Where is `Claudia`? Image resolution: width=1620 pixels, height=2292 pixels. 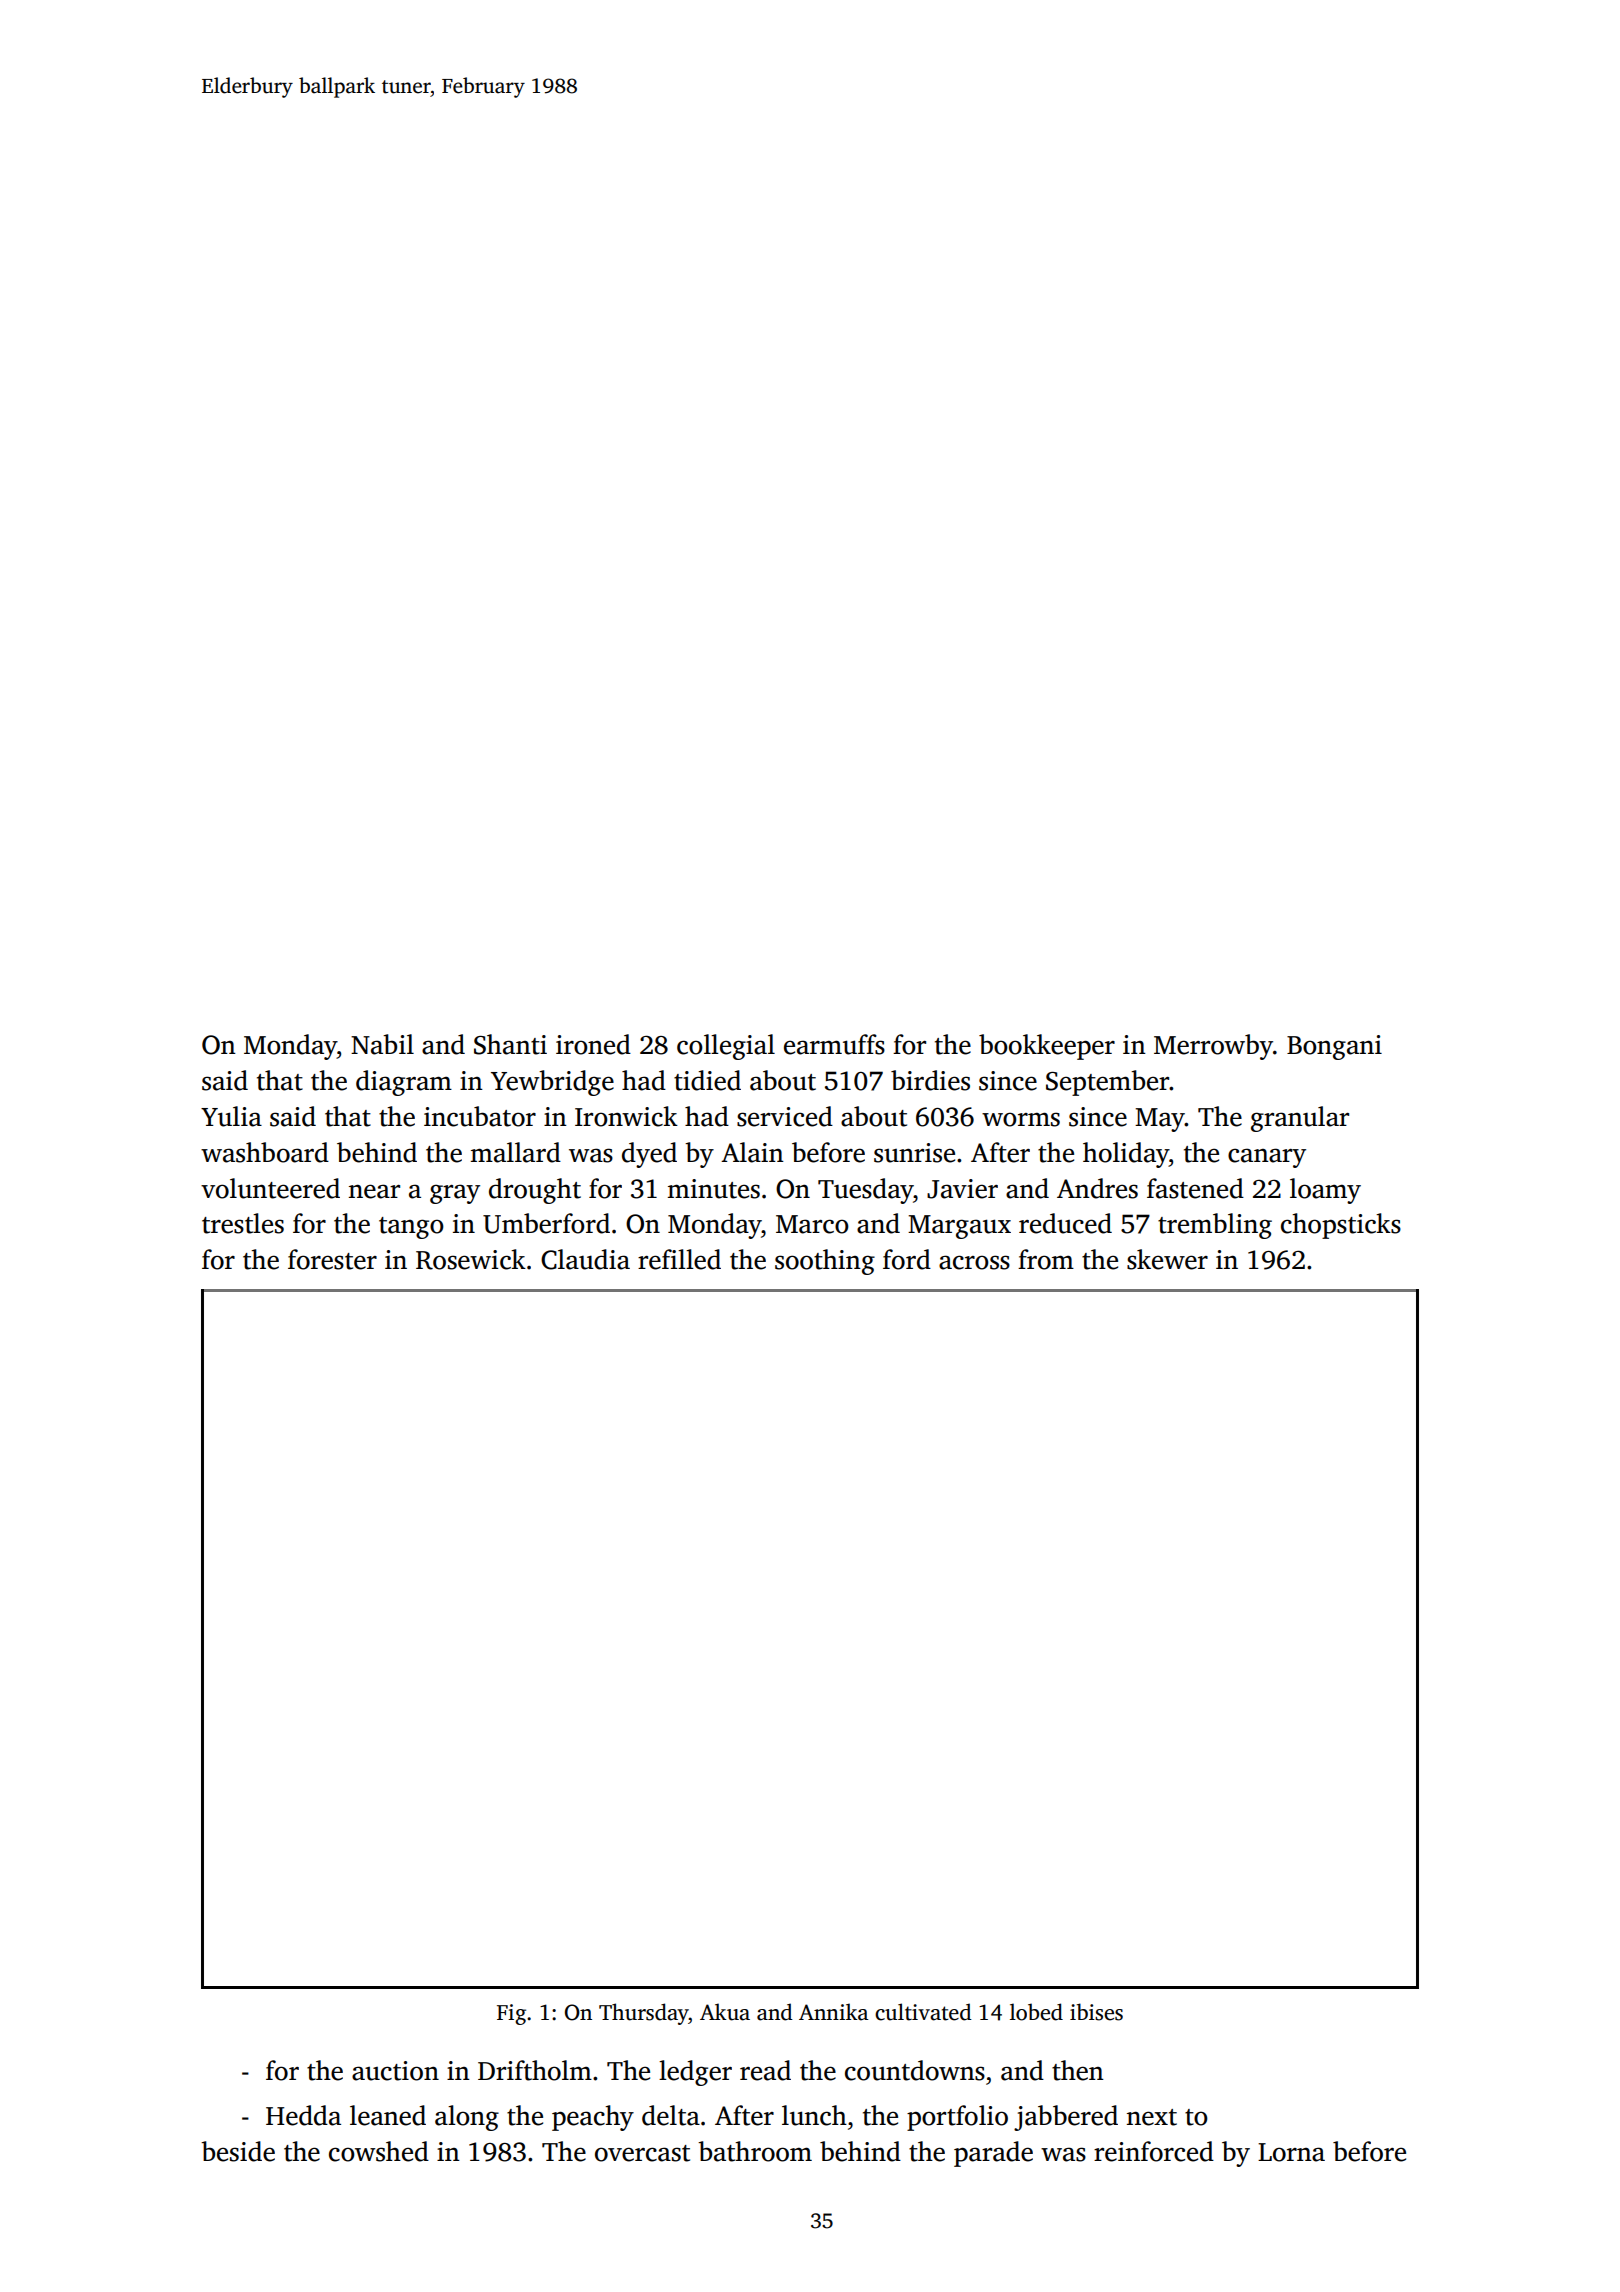
Claudia is located at coordinates (585, 1259).
